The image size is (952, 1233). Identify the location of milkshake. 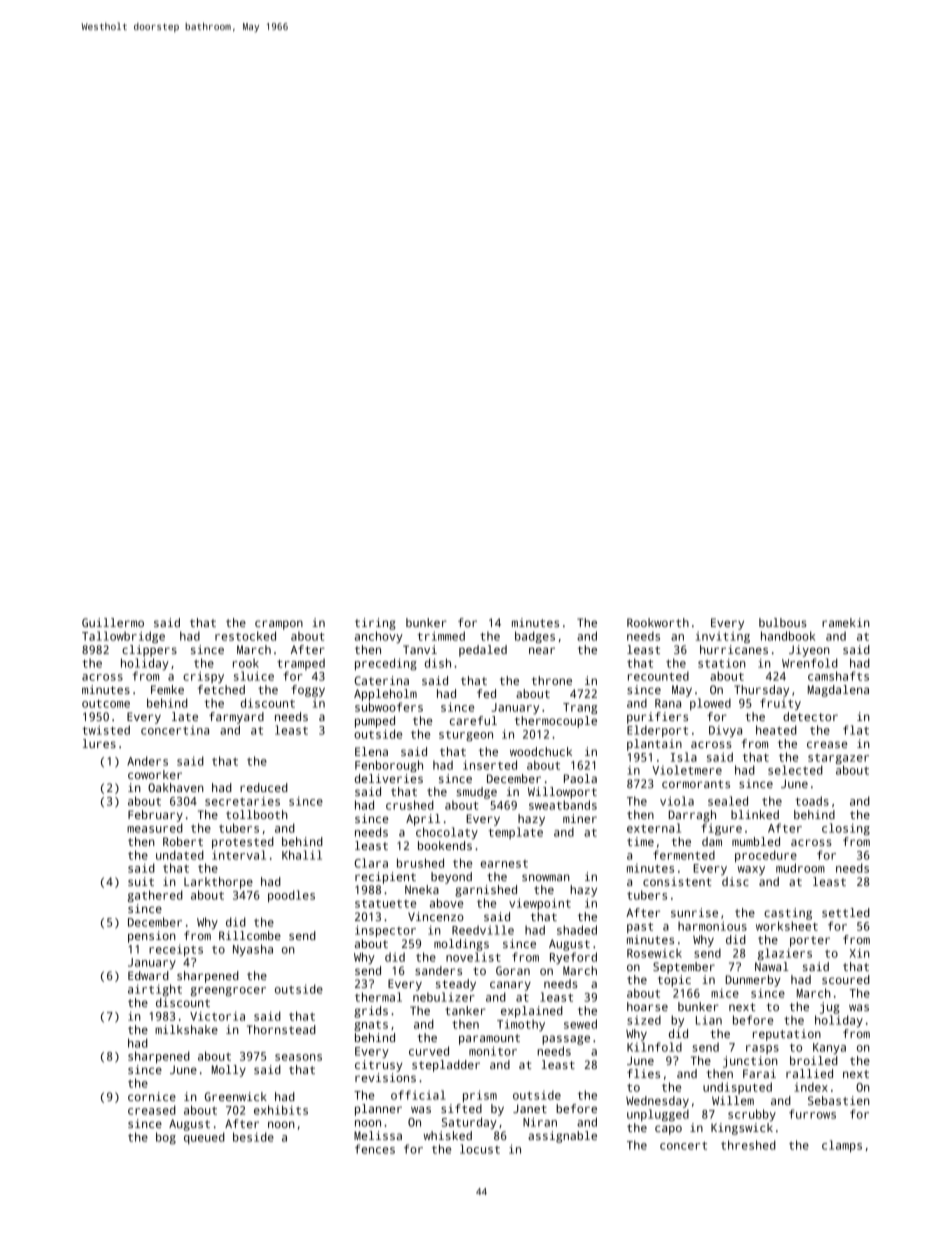
(186, 1029).
